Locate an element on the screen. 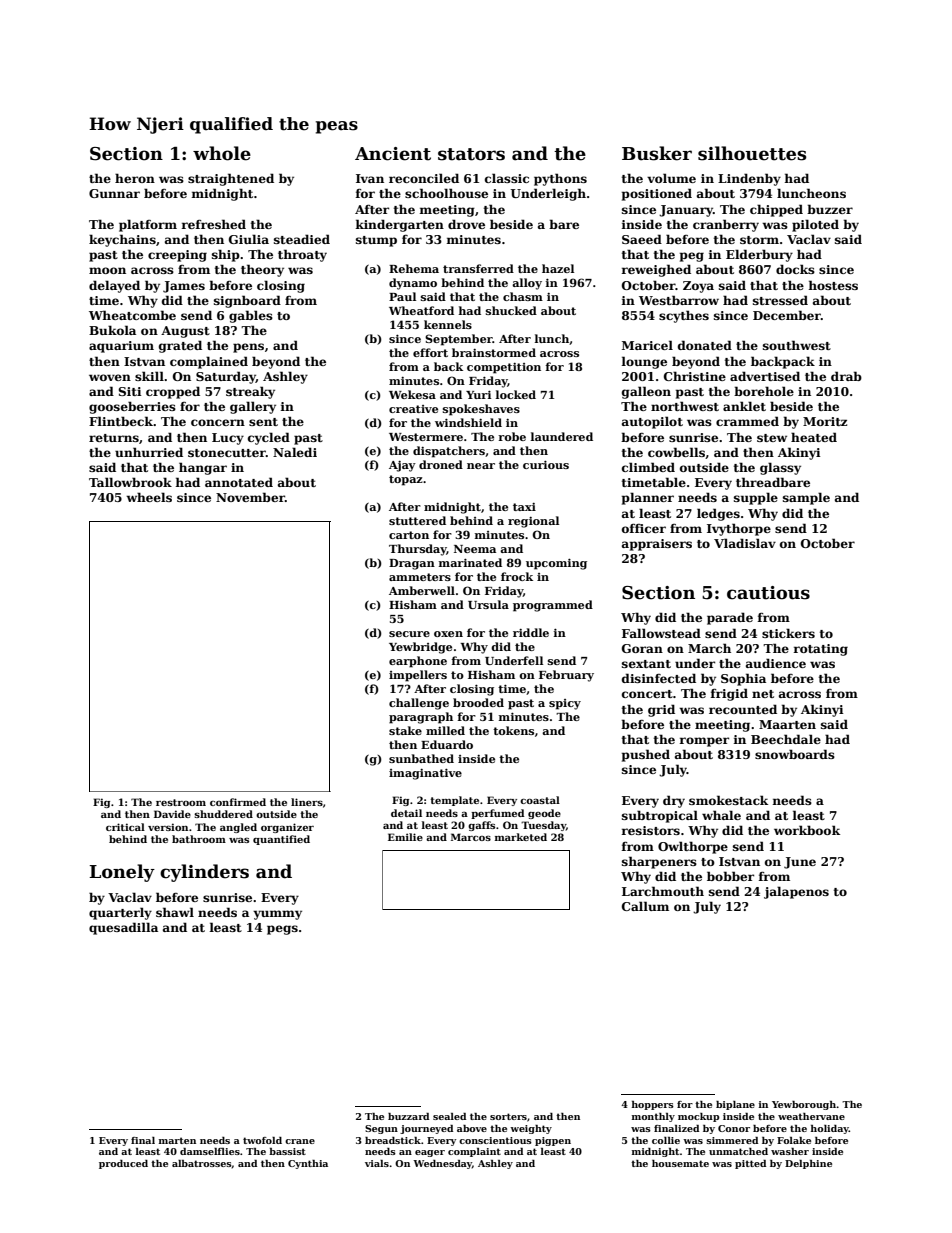 The height and width of the screenshot is (1233, 952). wheels is located at coordinates (149, 497).
